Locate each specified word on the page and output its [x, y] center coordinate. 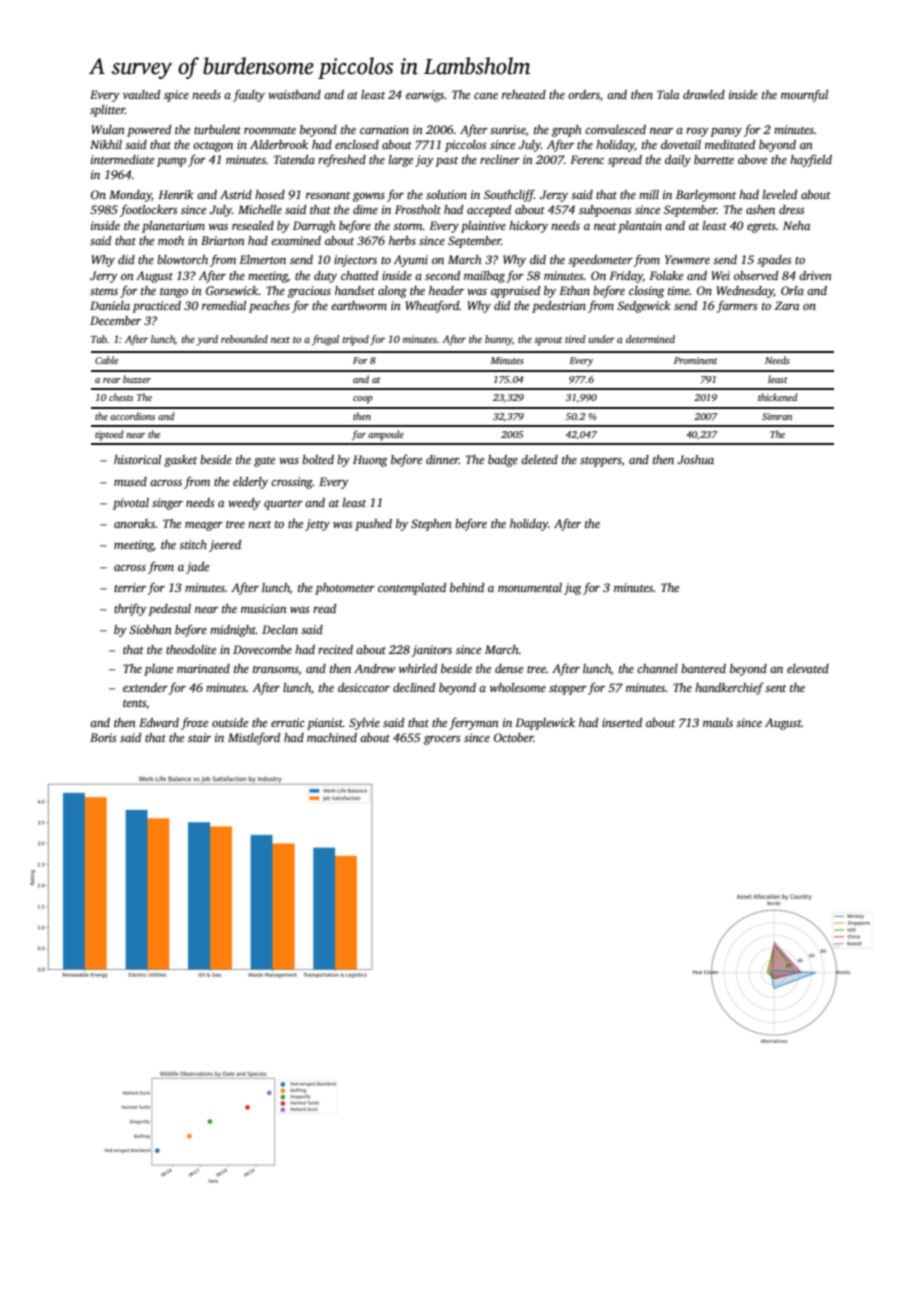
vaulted [141, 94]
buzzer [137, 379]
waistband [294, 94]
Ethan [574, 290]
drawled [704, 94]
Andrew [374, 668]
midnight [233, 631]
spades [774, 261]
